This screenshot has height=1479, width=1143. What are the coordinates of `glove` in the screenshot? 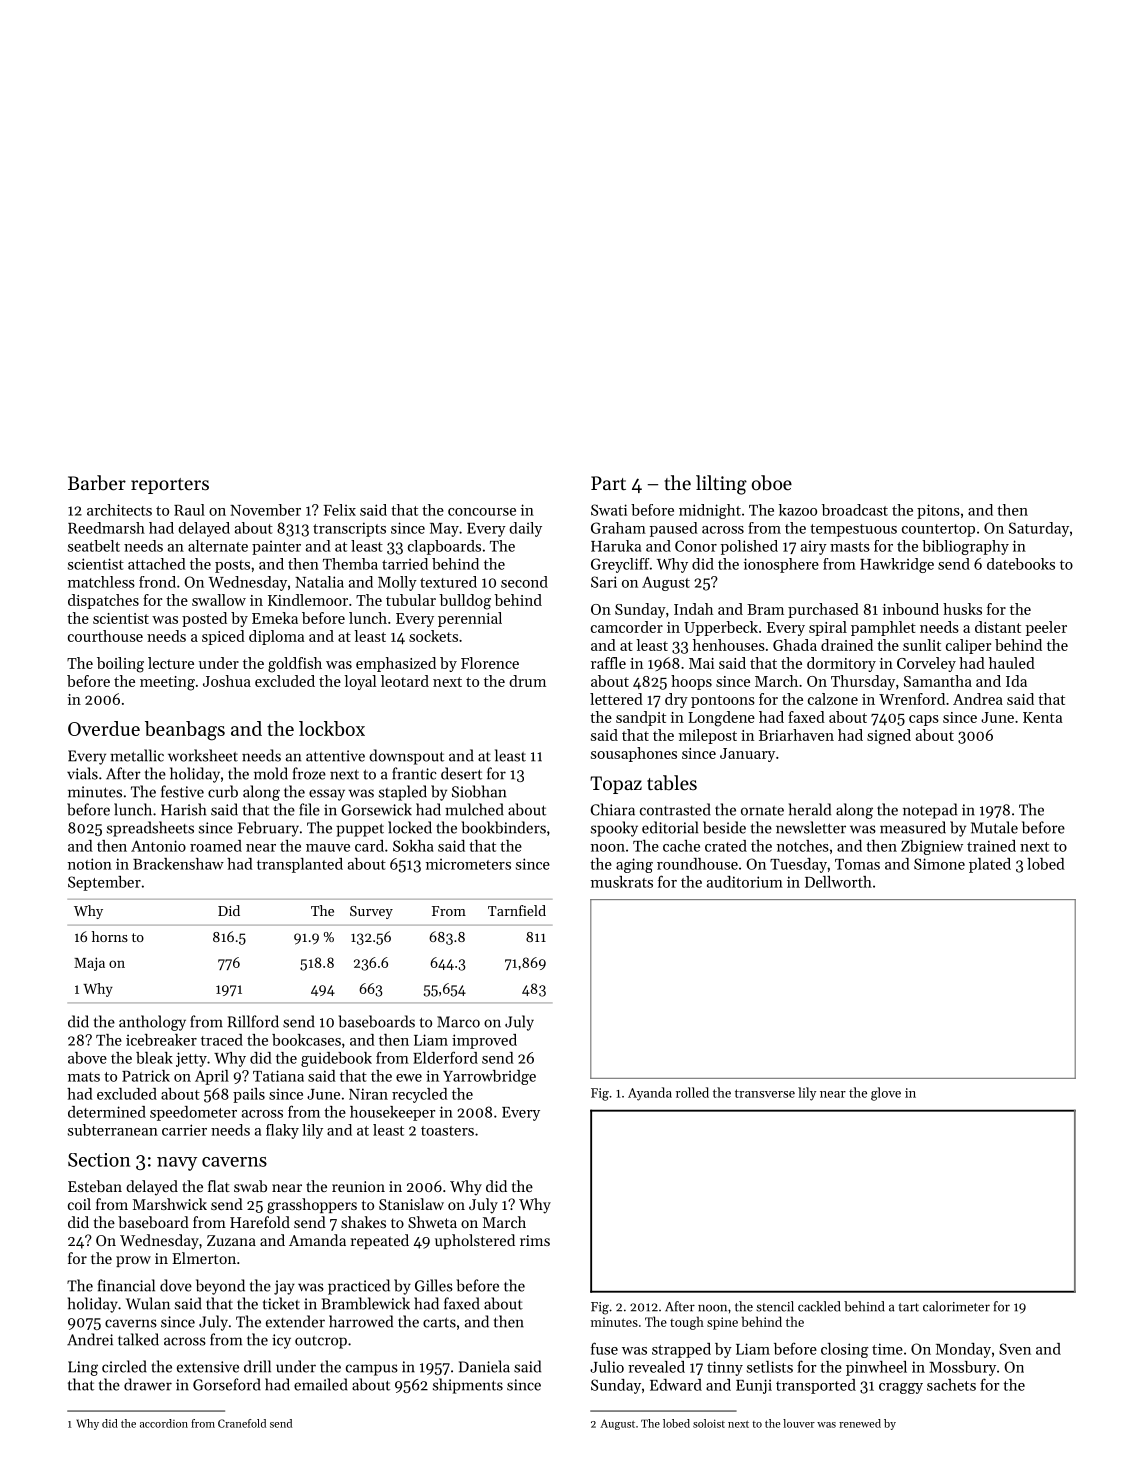 It's located at (886, 1094).
